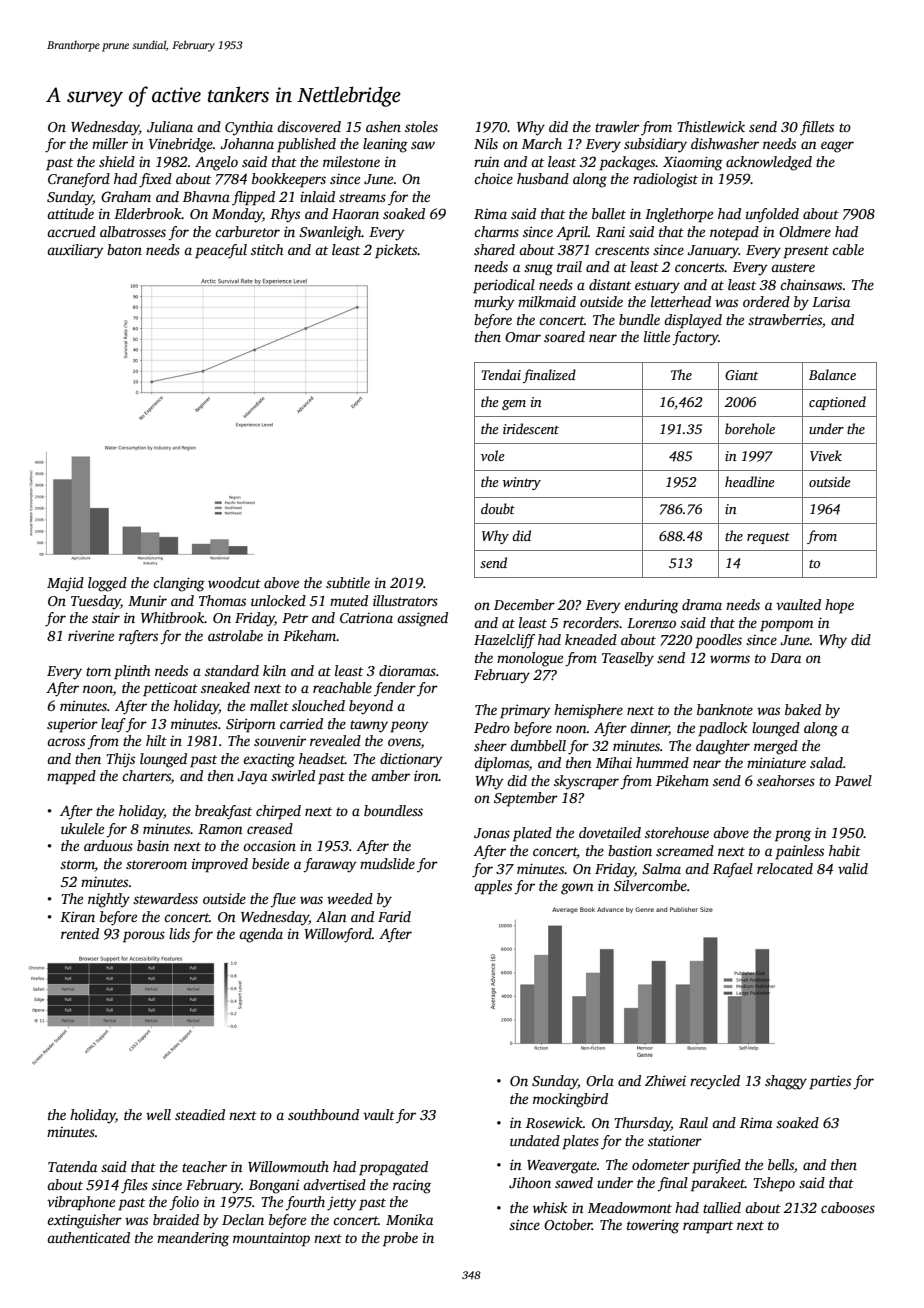  What do you see at coordinates (371, 707) in the image?
I see `beyond` at bounding box center [371, 707].
